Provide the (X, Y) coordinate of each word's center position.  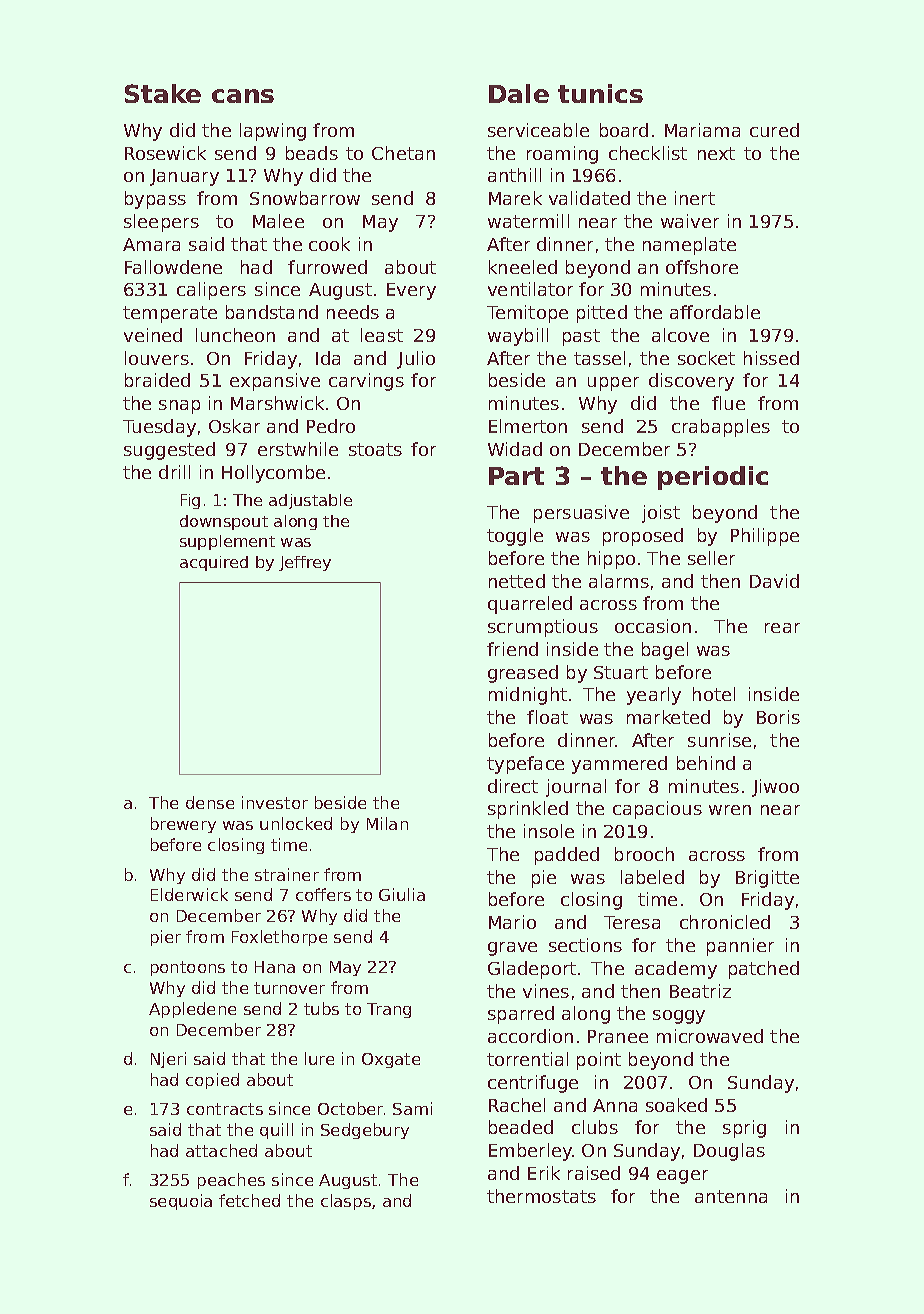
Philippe (765, 537)
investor (275, 802)
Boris (778, 717)
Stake (163, 93)
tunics (600, 93)
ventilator (530, 289)
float (547, 717)
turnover (289, 988)
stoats (375, 449)
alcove (680, 335)
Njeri (168, 1060)
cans (243, 96)
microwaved (710, 1036)
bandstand (272, 312)
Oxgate (391, 1060)
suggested (169, 451)
